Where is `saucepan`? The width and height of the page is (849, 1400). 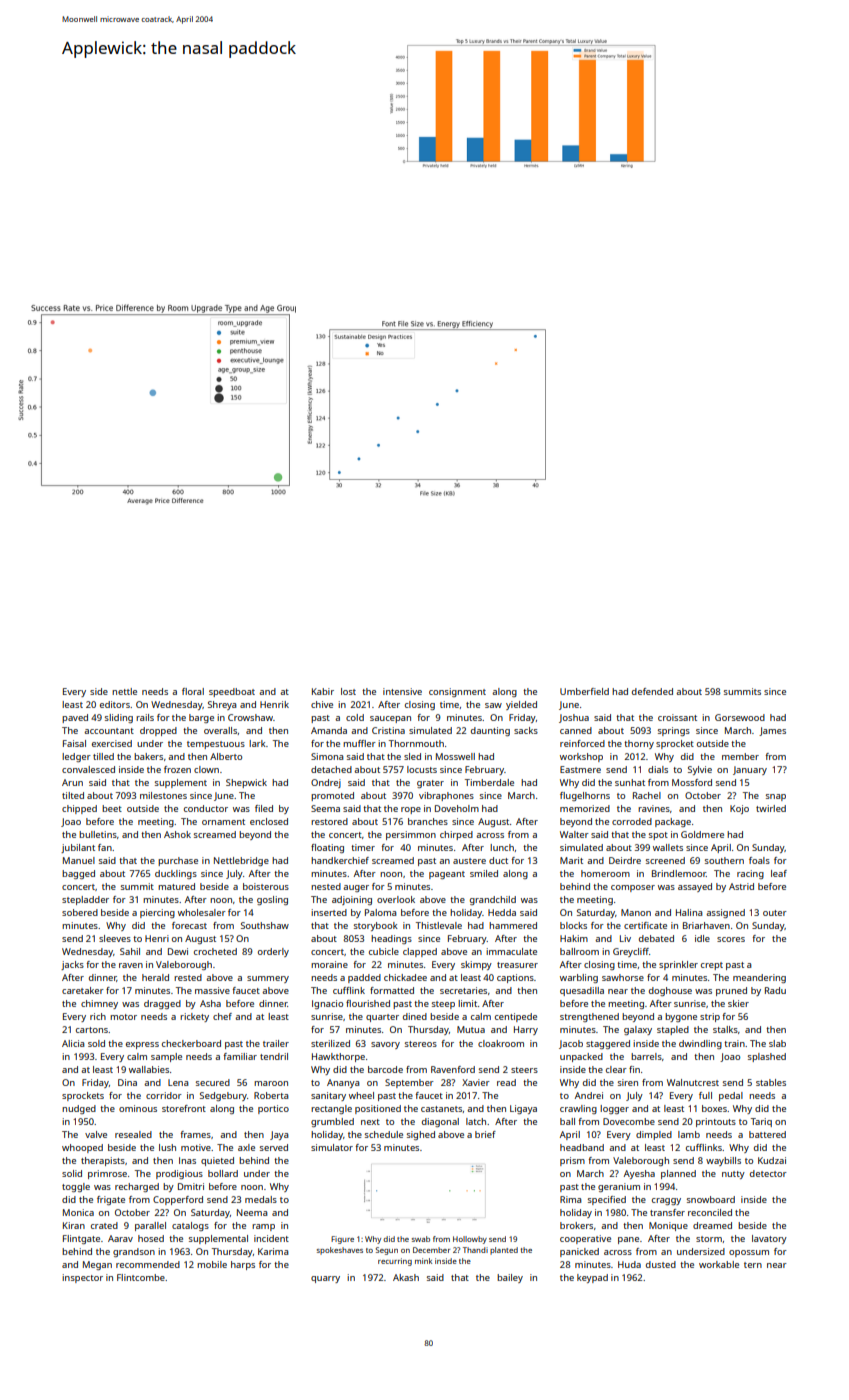 saucepan is located at coordinates (390, 719).
